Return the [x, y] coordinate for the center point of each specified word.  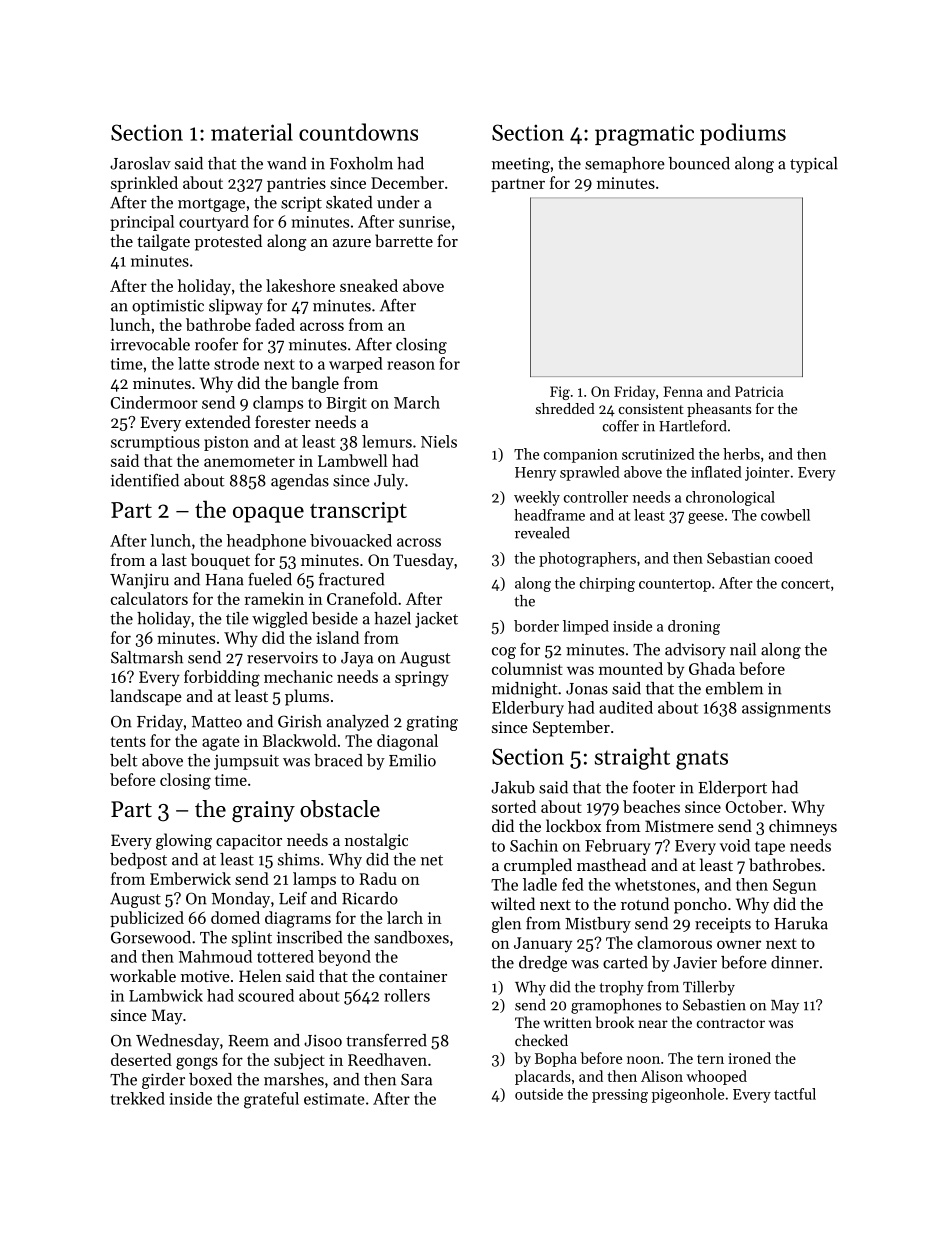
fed [573, 884]
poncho [700, 905]
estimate [334, 1099]
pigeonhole [688, 1095]
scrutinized [658, 454]
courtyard [214, 223]
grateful [271, 1100]
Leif [293, 898]
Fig [560, 393]
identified [145, 480]
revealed [542, 533]
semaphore [625, 165]
